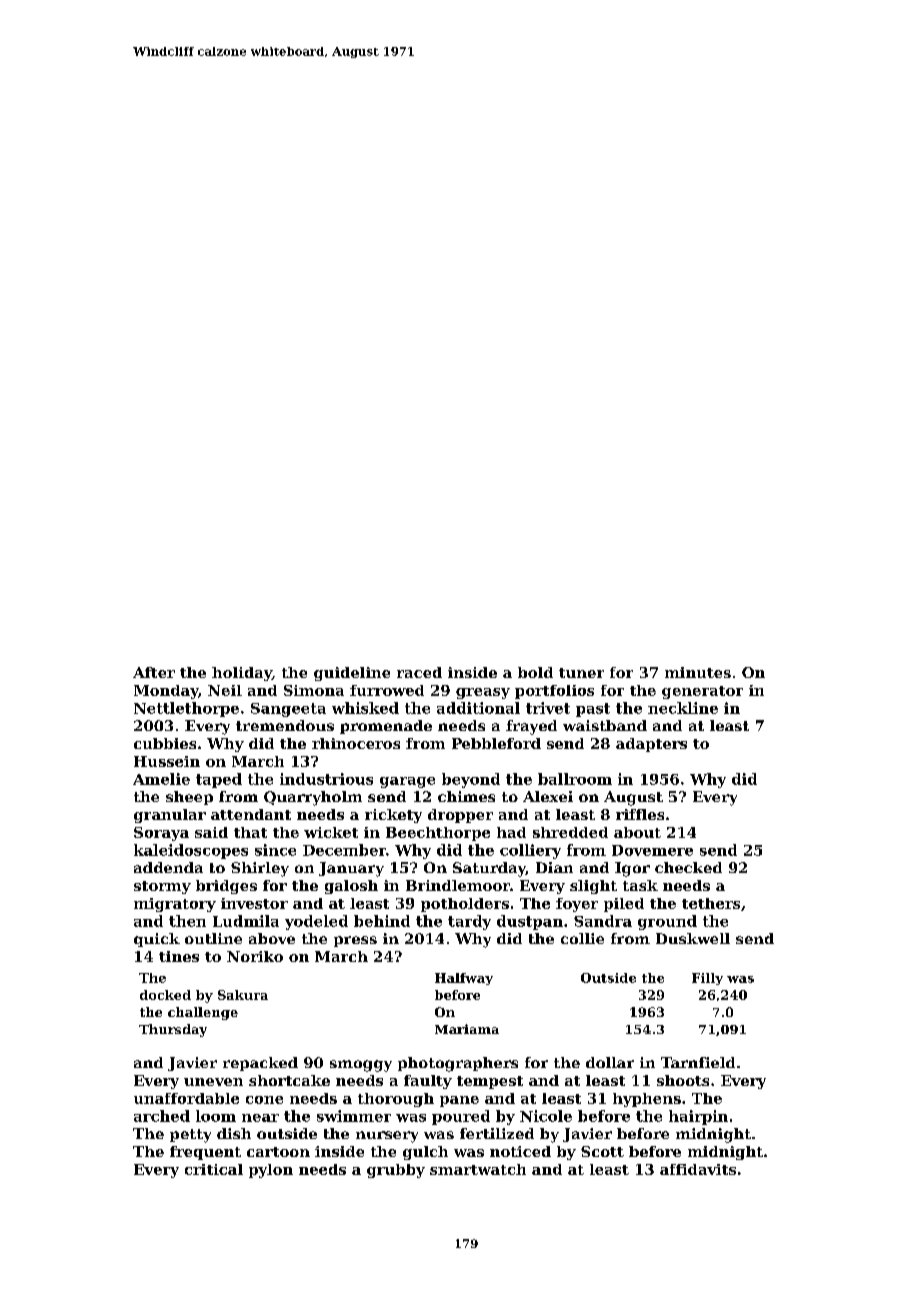 The height and width of the document is (1316, 908). I want to click on Ludmila, so click(246, 921).
